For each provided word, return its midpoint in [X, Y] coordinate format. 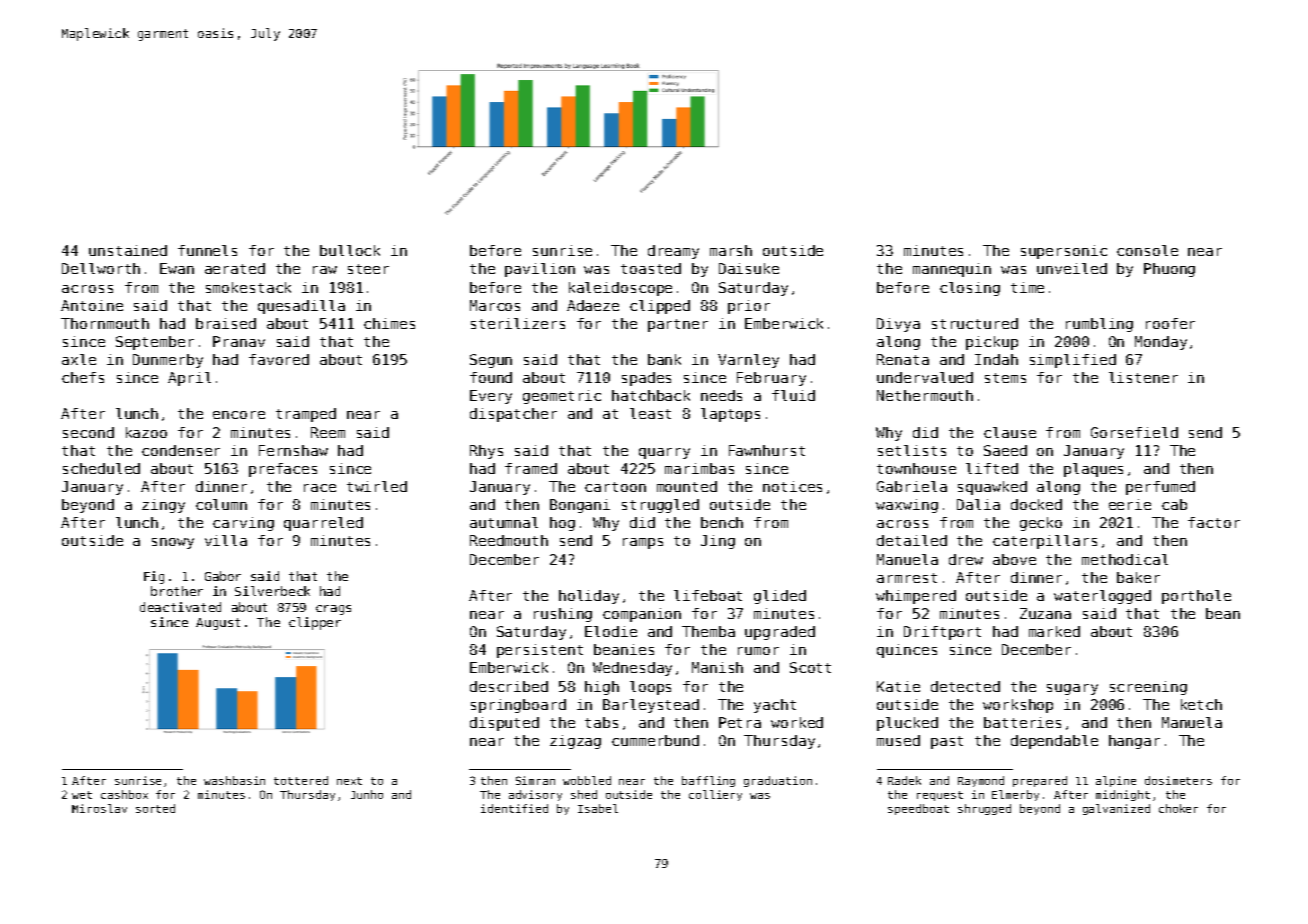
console [1147, 250]
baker [1138, 577]
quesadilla [301, 307]
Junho [367, 794]
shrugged [984, 809]
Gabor [223, 576]
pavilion [540, 270]
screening [1148, 688]
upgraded [780, 633]
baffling [708, 781]
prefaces [283, 470]
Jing [718, 542]
